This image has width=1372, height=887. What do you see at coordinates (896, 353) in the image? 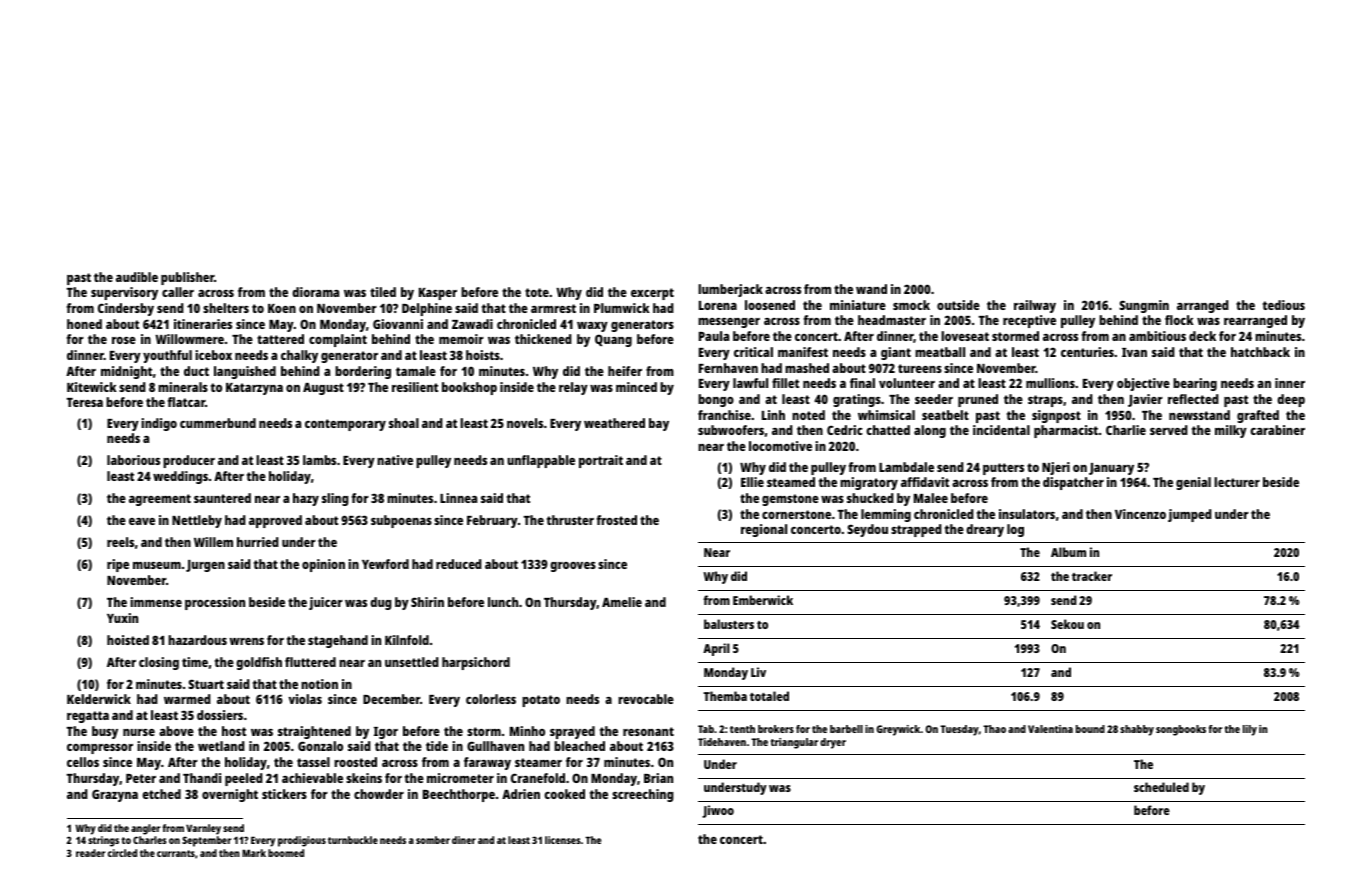
I see `giant` at bounding box center [896, 353].
